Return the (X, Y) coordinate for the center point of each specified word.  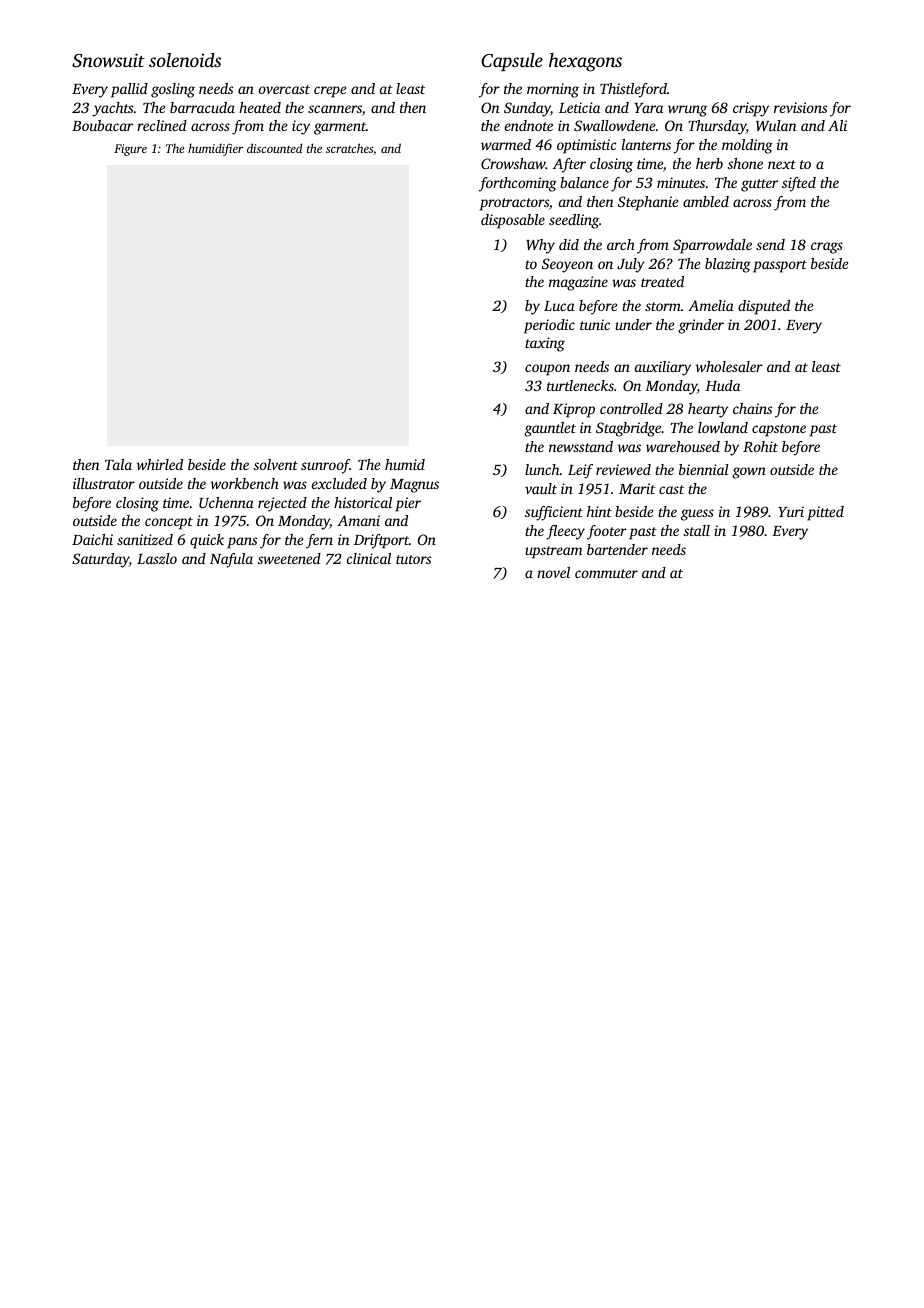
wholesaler (729, 366)
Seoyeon (567, 265)
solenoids (185, 60)
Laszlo (157, 558)
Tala (118, 464)
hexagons (585, 62)
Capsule (512, 62)
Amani (358, 520)
